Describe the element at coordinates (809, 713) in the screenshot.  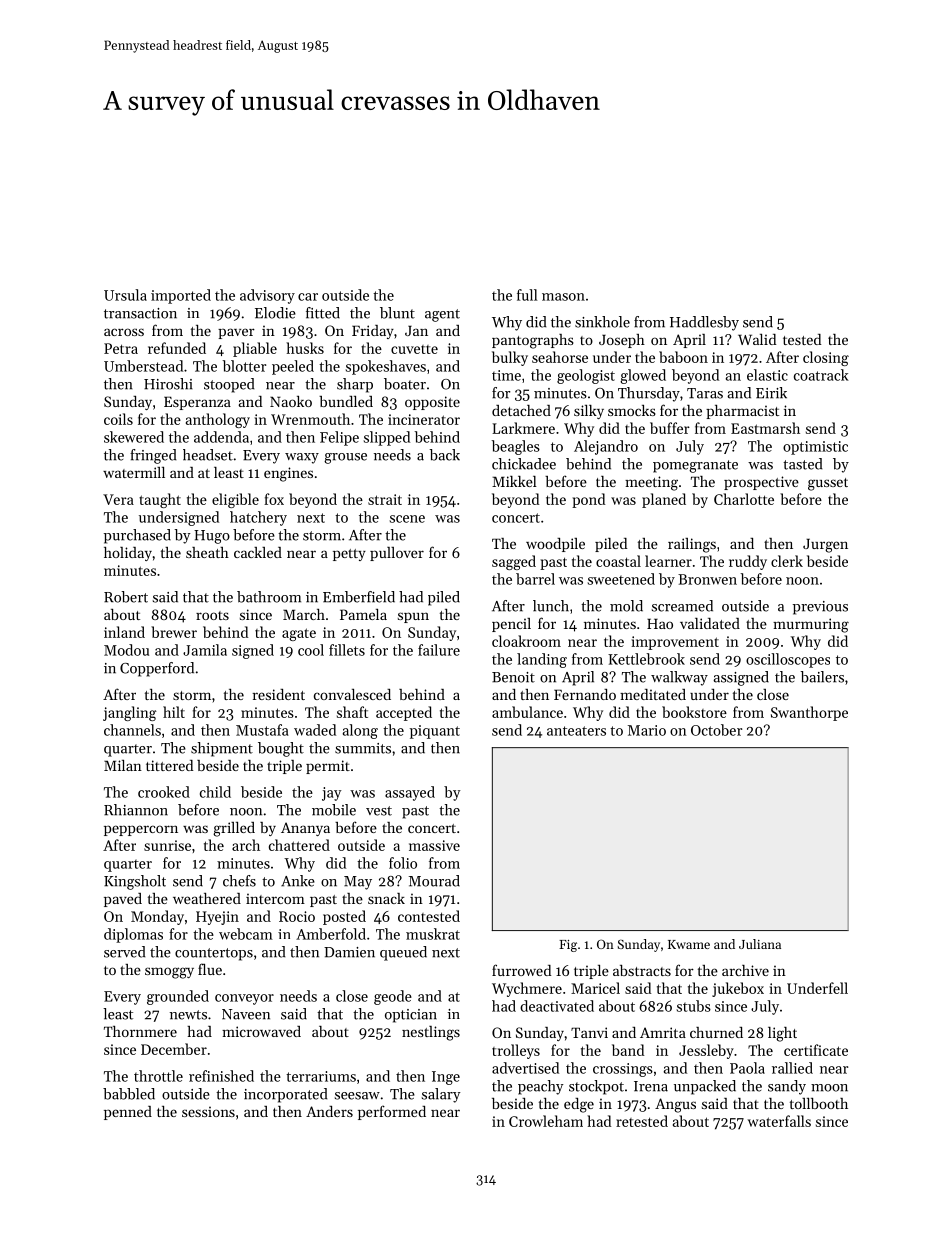
I see `Swanthorpe` at that location.
